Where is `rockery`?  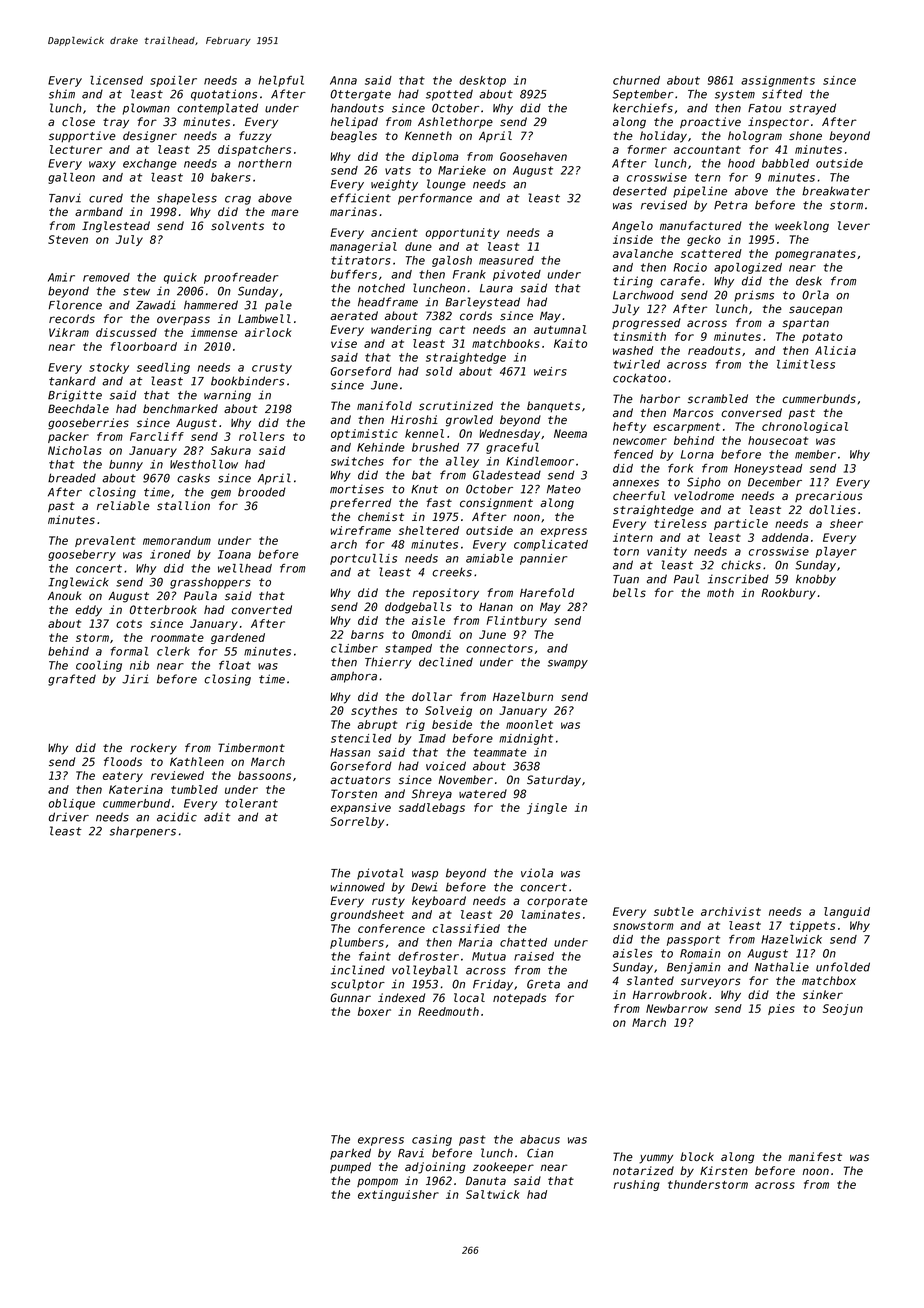 rockery is located at coordinates (153, 749).
